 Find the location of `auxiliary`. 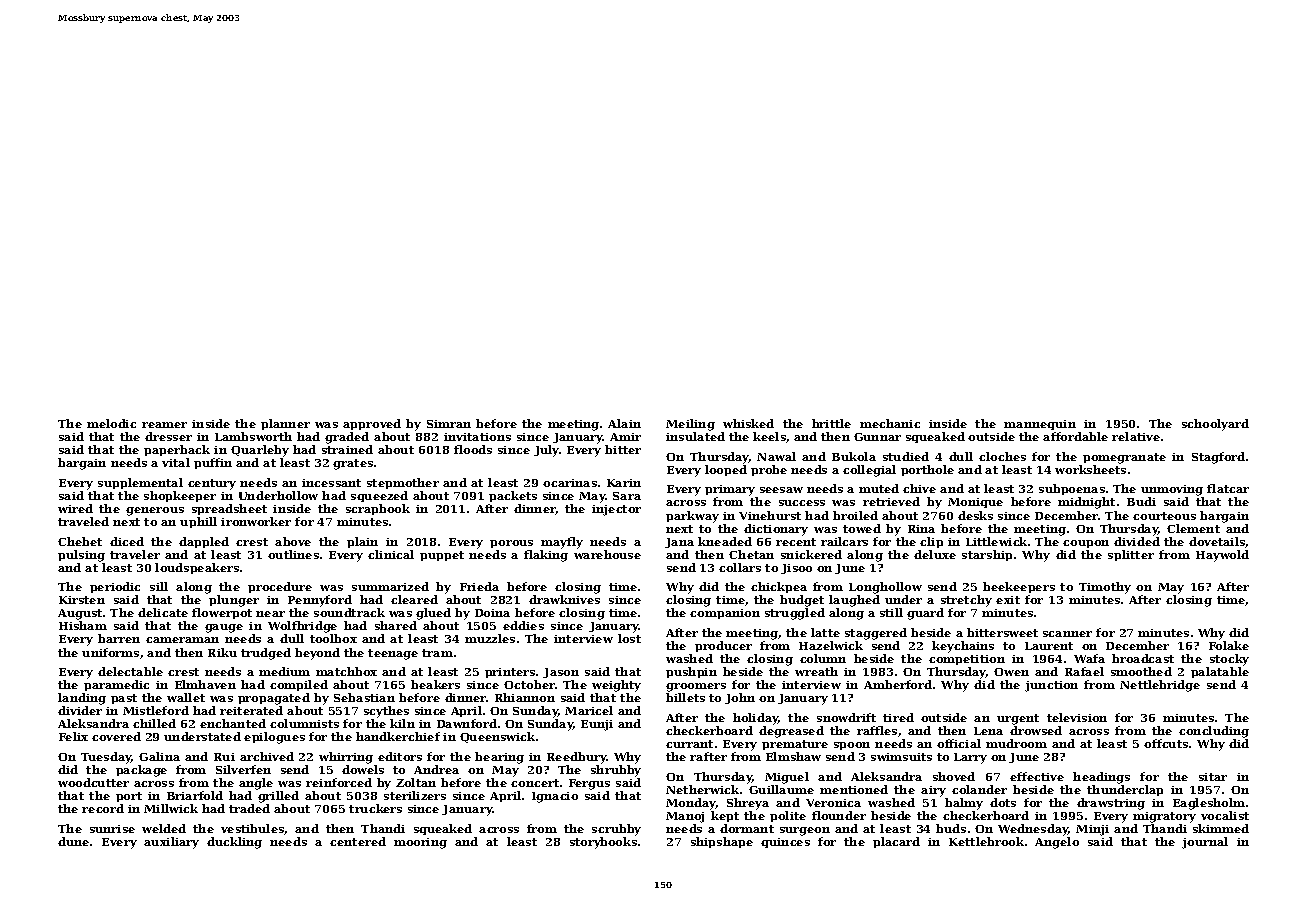

auxiliary is located at coordinates (171, 843).
